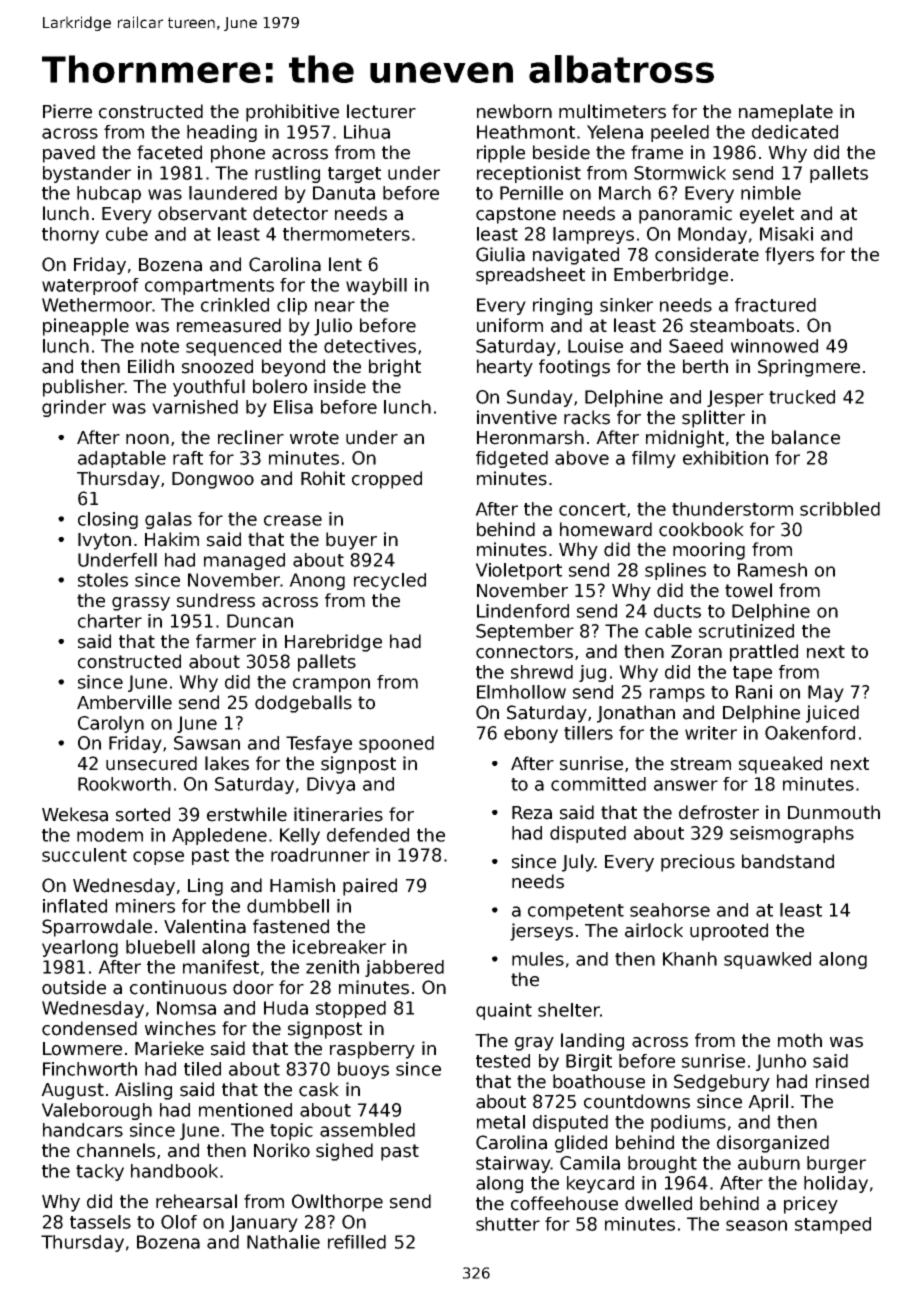 This screenshot has height=1308, width=924. What do you see at coordinates (340, 386) in the screenshot?
I see `inside` at bounding box center [340, 386].
